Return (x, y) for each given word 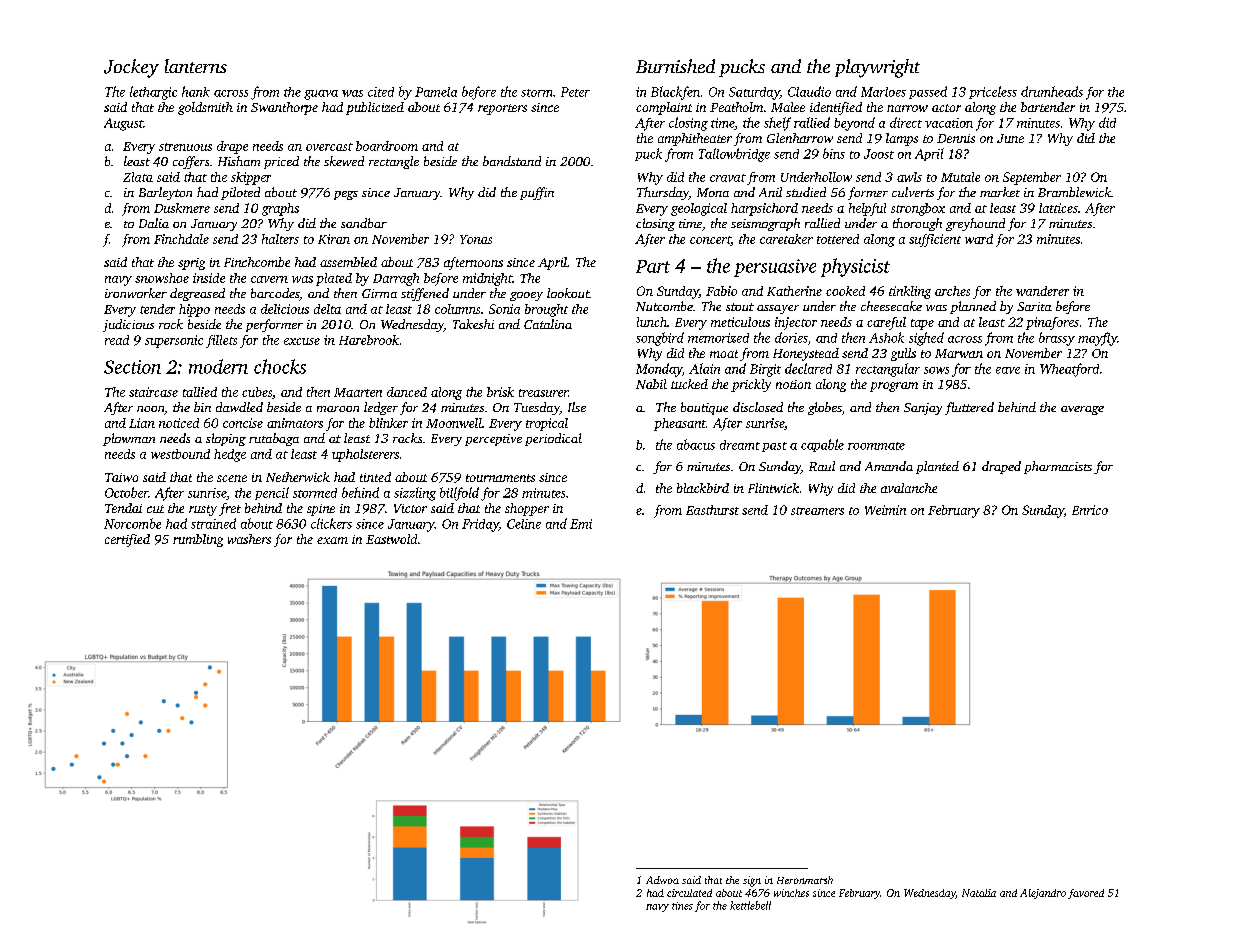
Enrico (1090, 510)
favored (1086, 894)
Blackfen (675, 93)
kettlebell (750, 905)
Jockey (131, 68)
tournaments (500, 478)
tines (682, 906)
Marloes (883, 92)
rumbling (198, 540)
